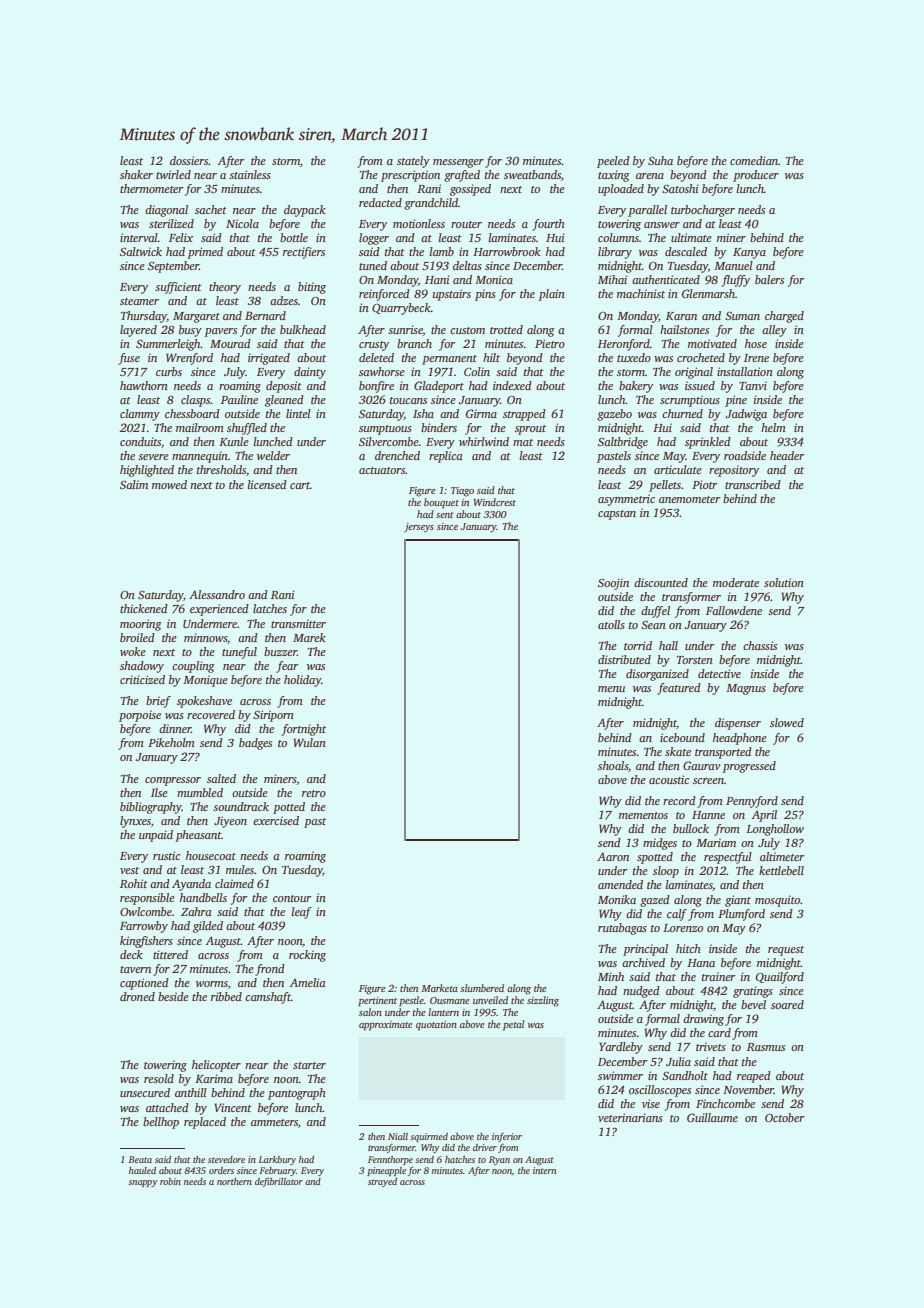  I want to click on shoals, so click(613, 765).
